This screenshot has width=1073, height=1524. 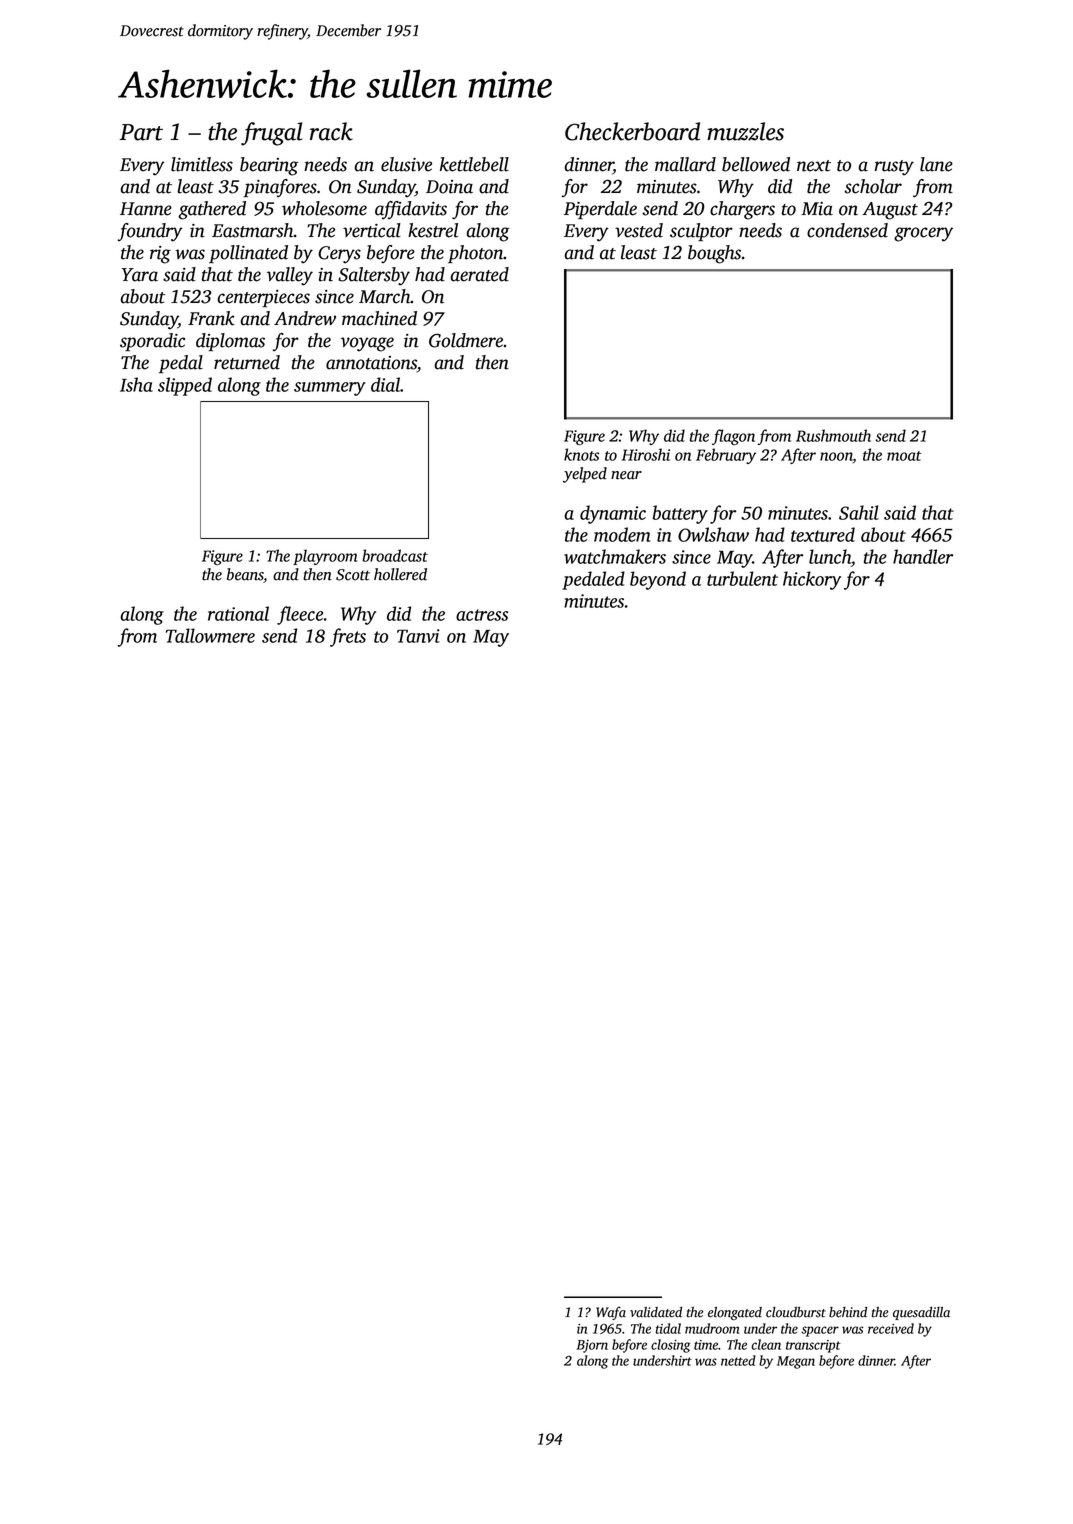 What do you see at coordinates (474, 164) in the screenshot?
I see `kettlebell` at bounding box center [474, 164].
